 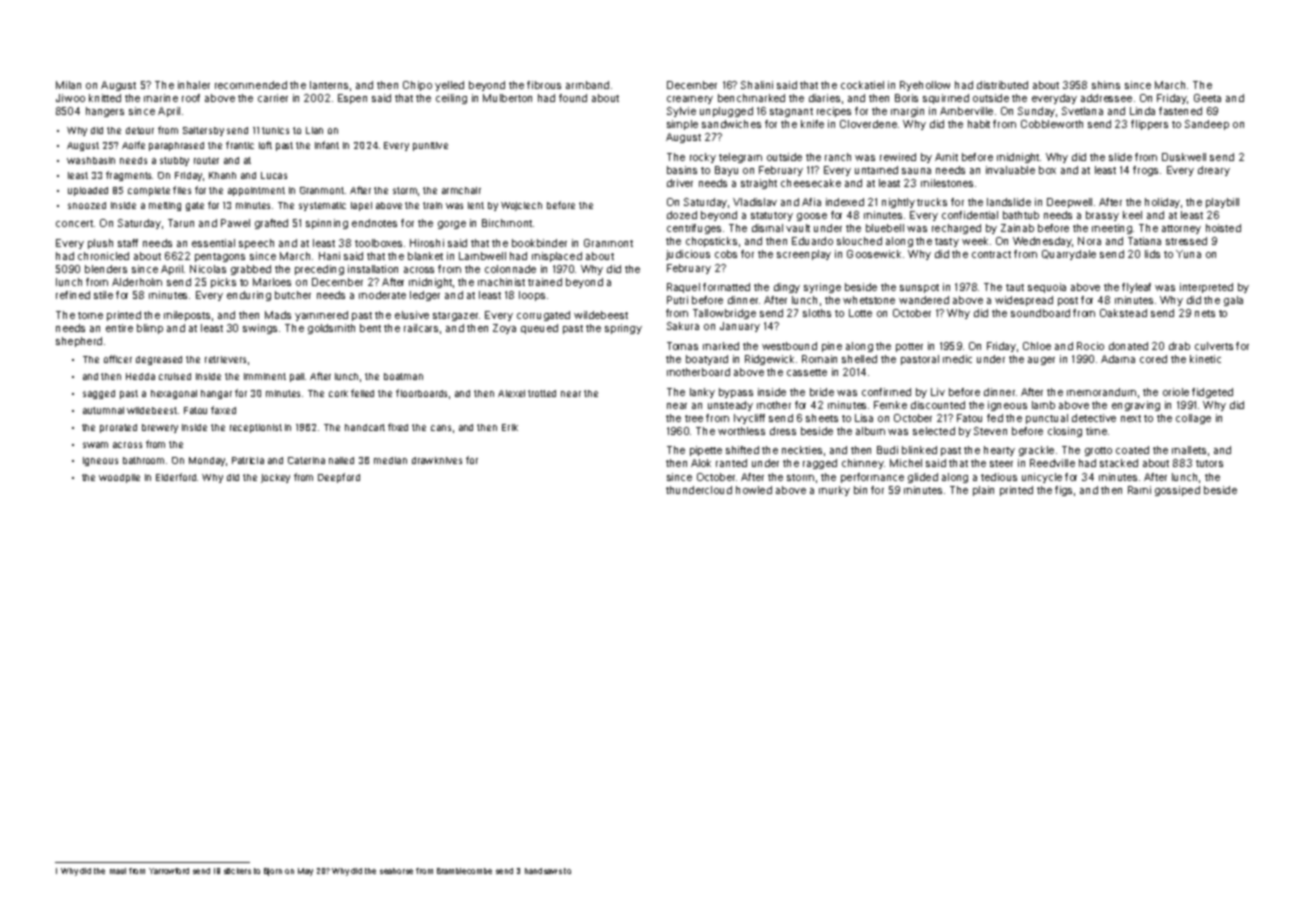 What do you see at coordinates (543, 871) in the page?
I see `handsaws` at bounding box center [543, 871].
